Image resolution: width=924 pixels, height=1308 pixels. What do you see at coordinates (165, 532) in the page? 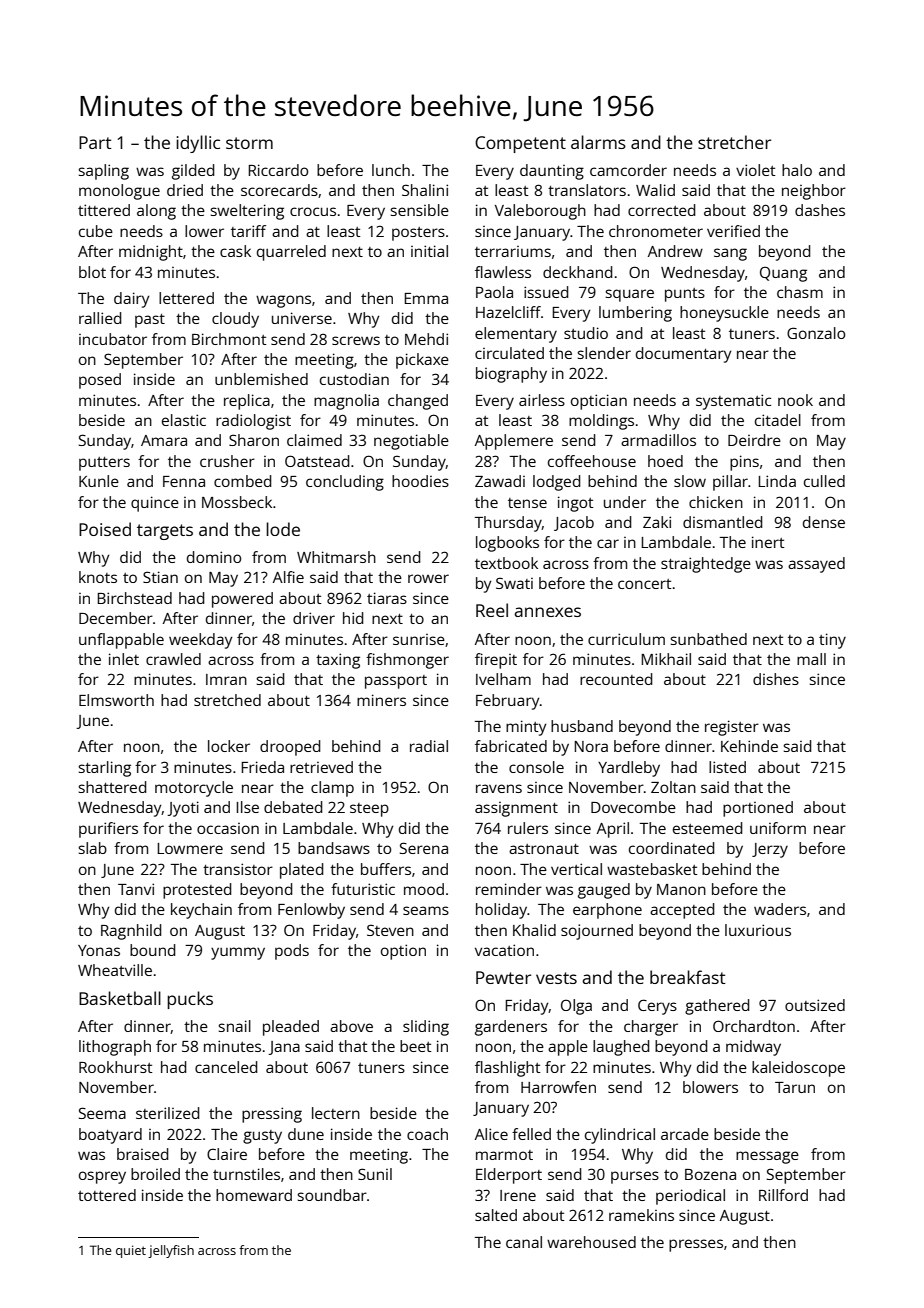
I see `targets` at bounding box center [165, 532].
